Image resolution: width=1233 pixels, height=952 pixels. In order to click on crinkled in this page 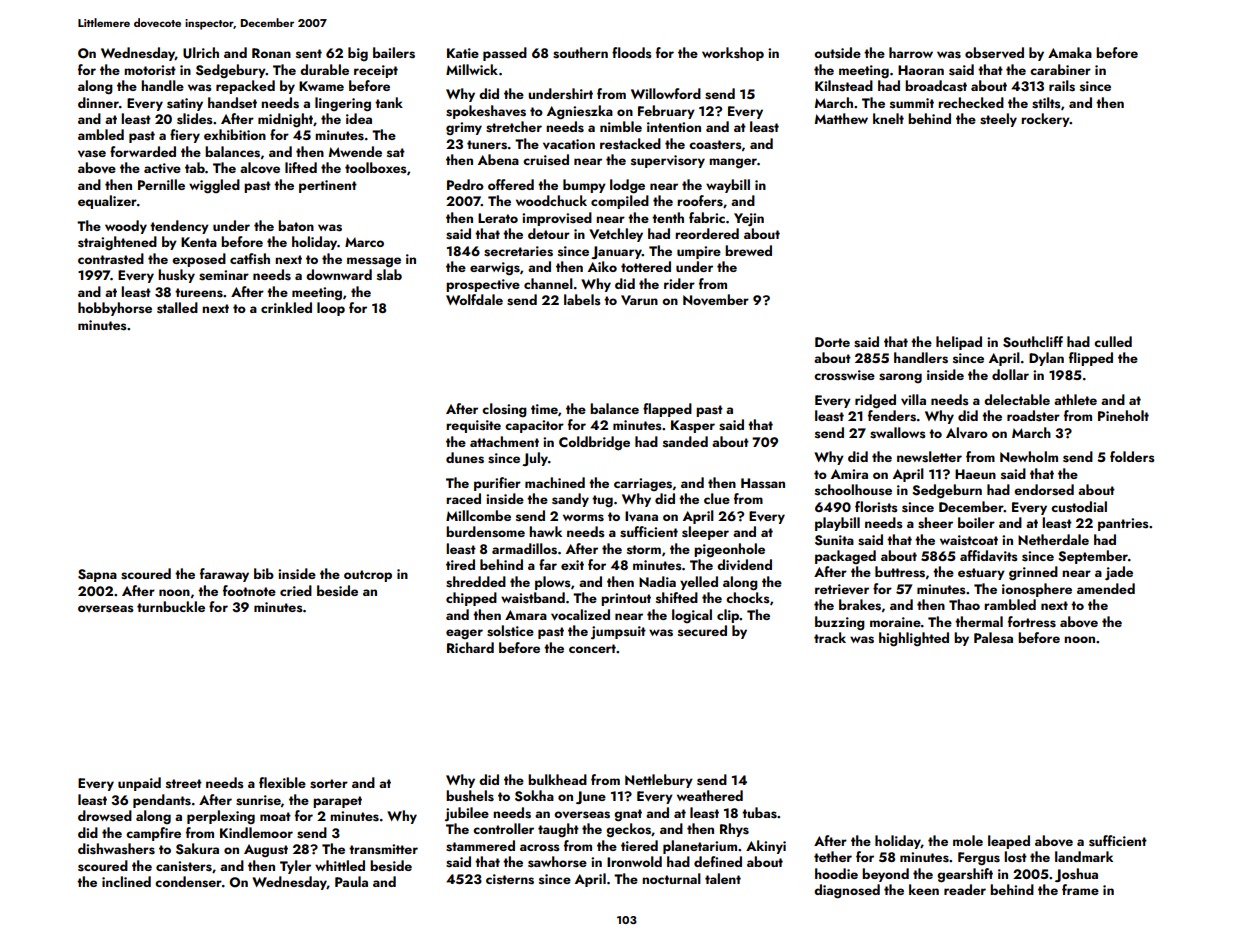, I will do `click(286, 307)`.
